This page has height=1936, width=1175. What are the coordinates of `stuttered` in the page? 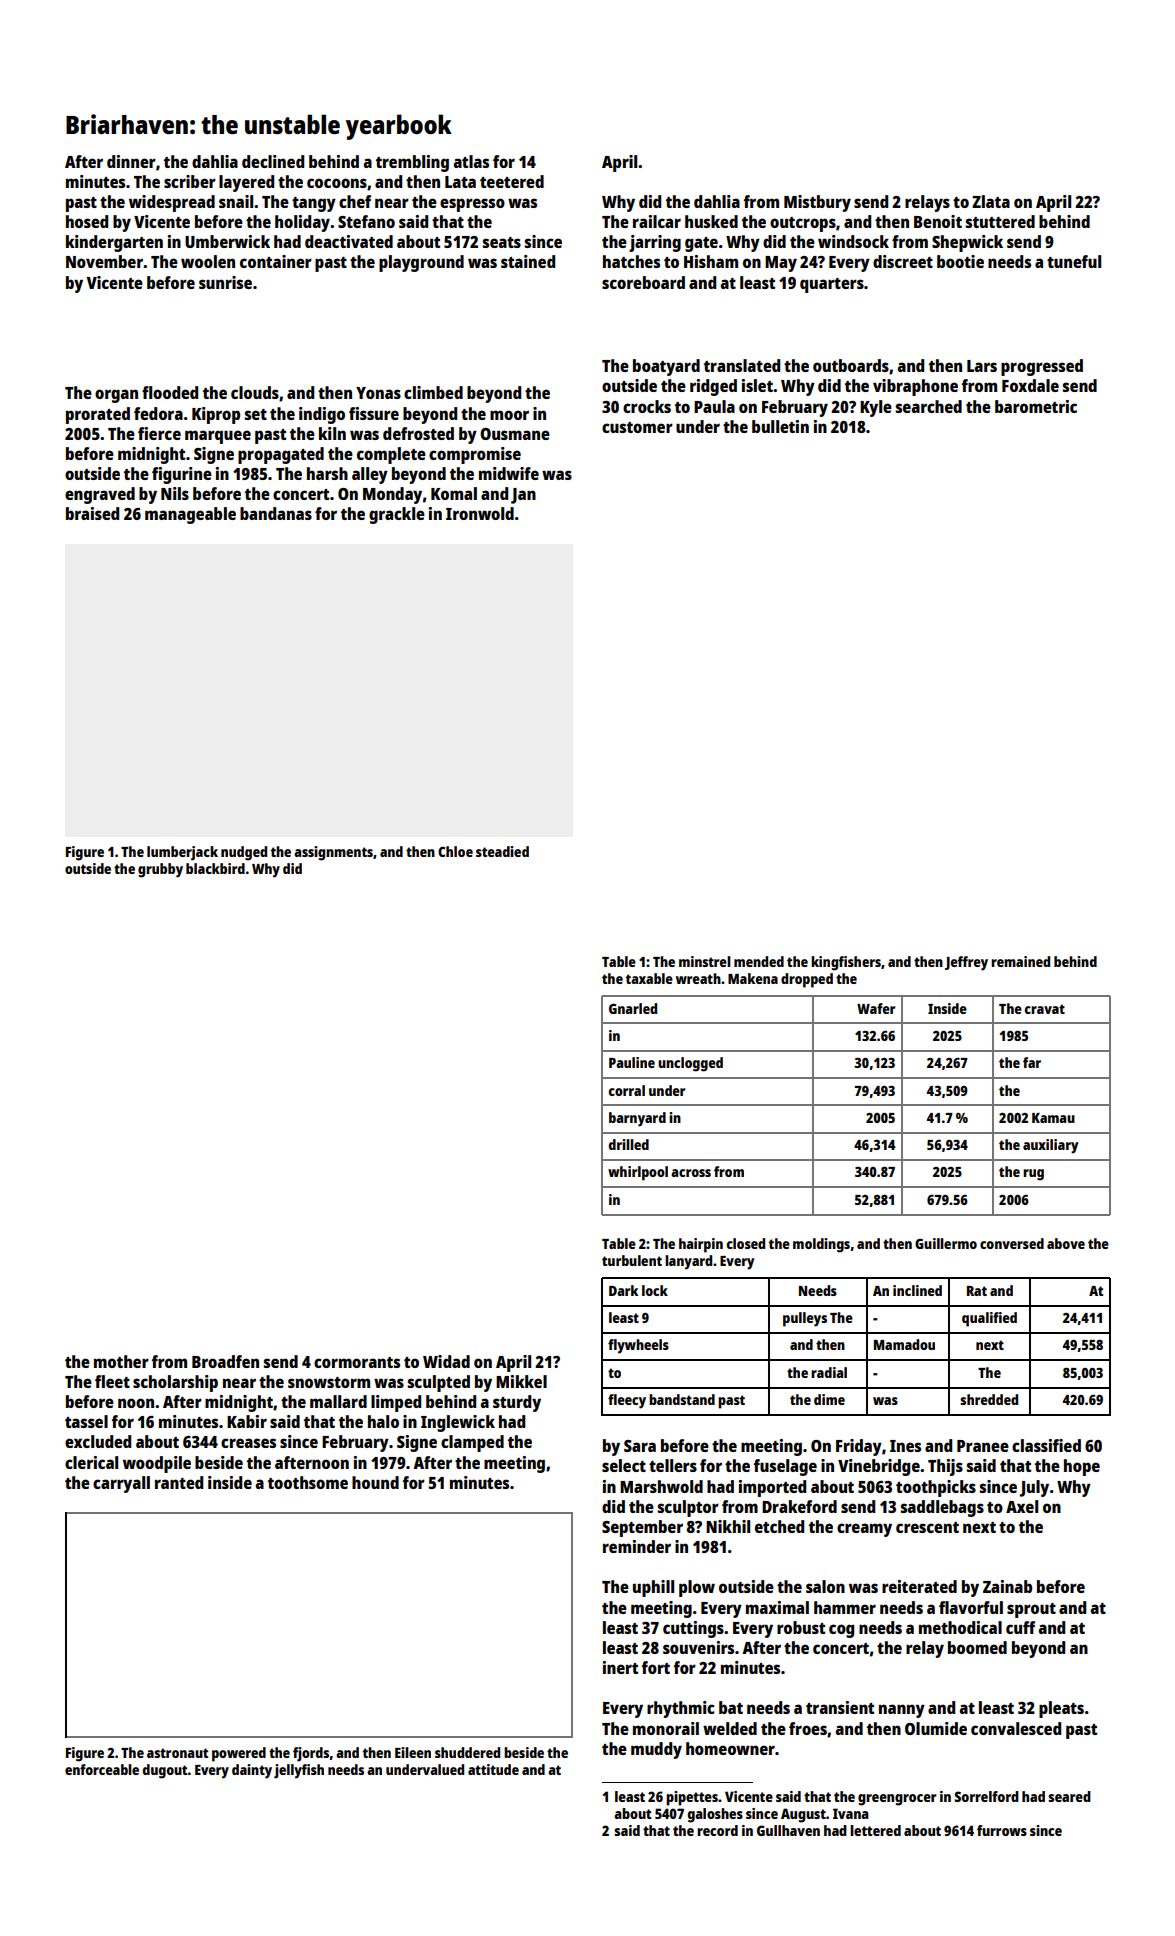 It's located at (1000, 221).
